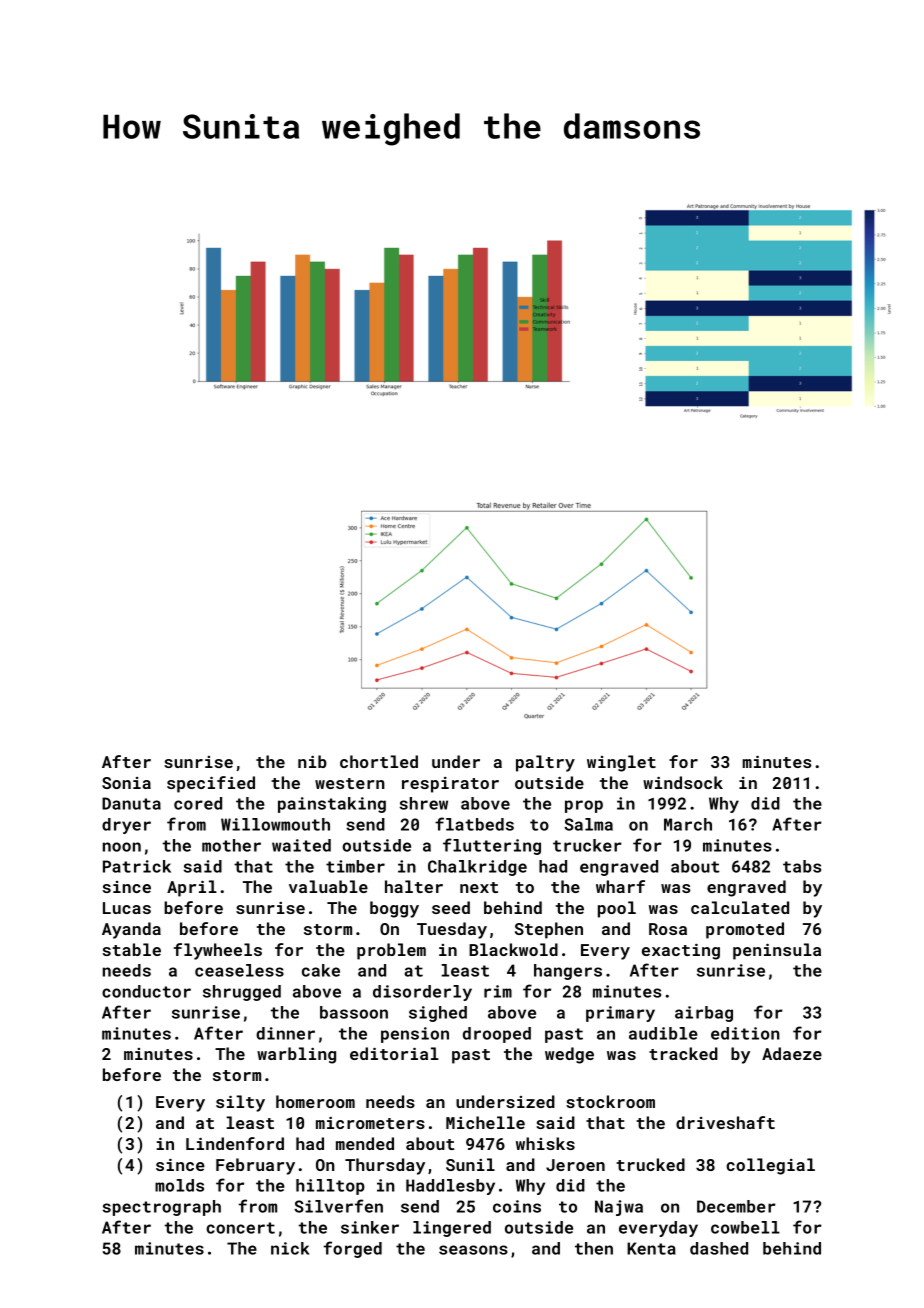  I want to click on silty, so click(240, 1103).
